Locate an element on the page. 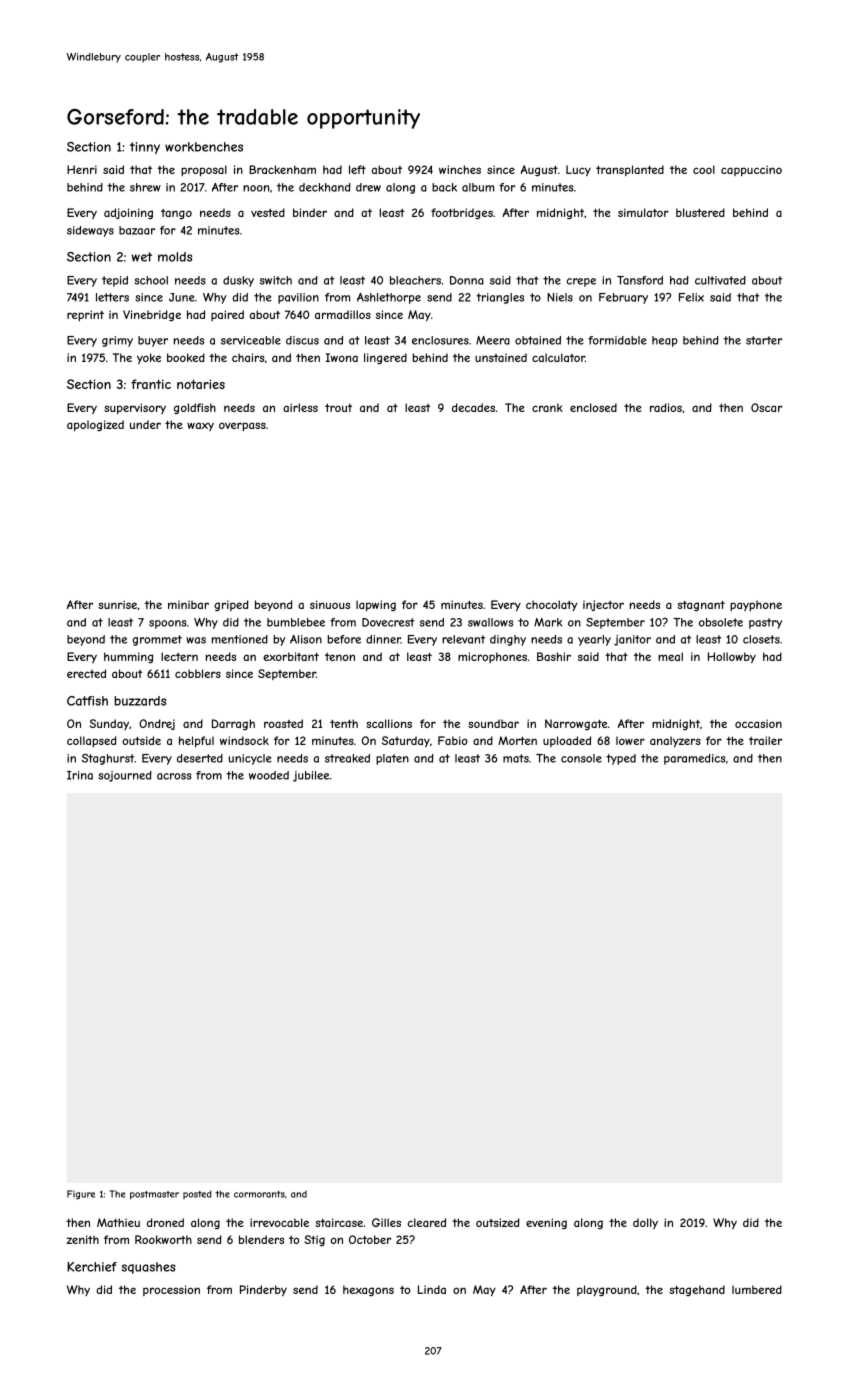  jubilee is located at coordinates (311, 776).
